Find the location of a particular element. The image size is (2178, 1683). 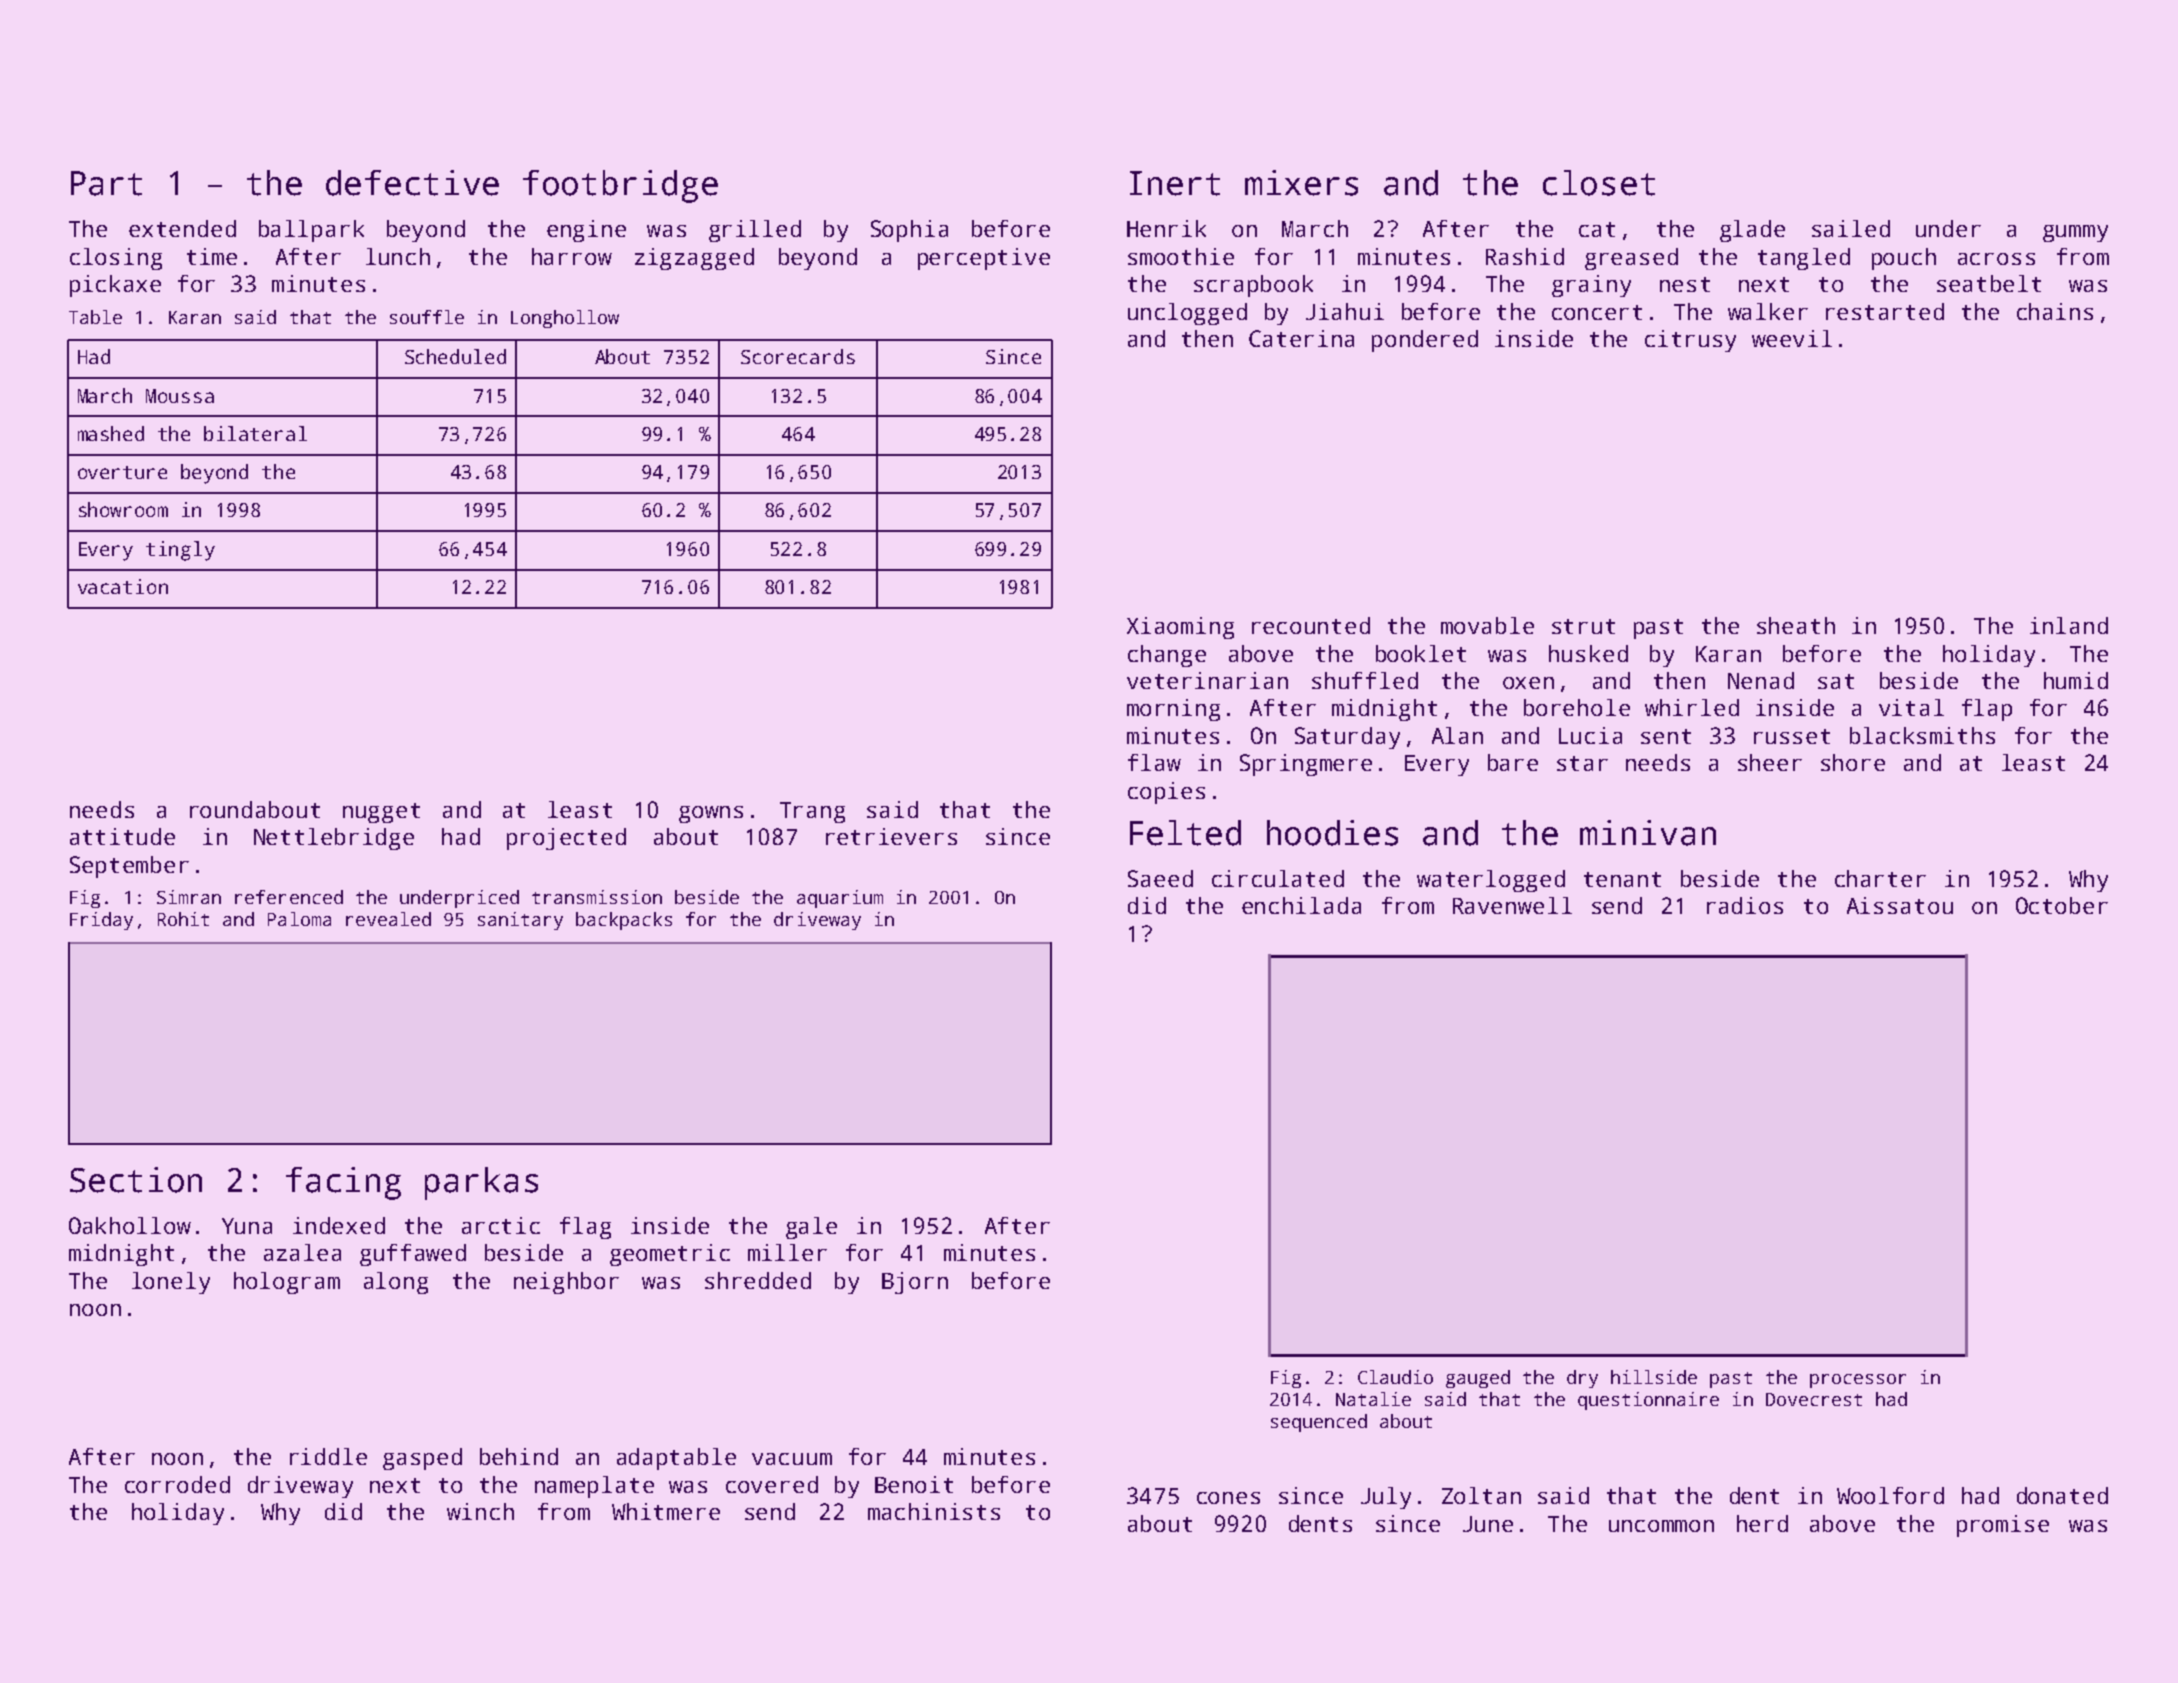

zigzagged is located at coordinates (694, 259).
